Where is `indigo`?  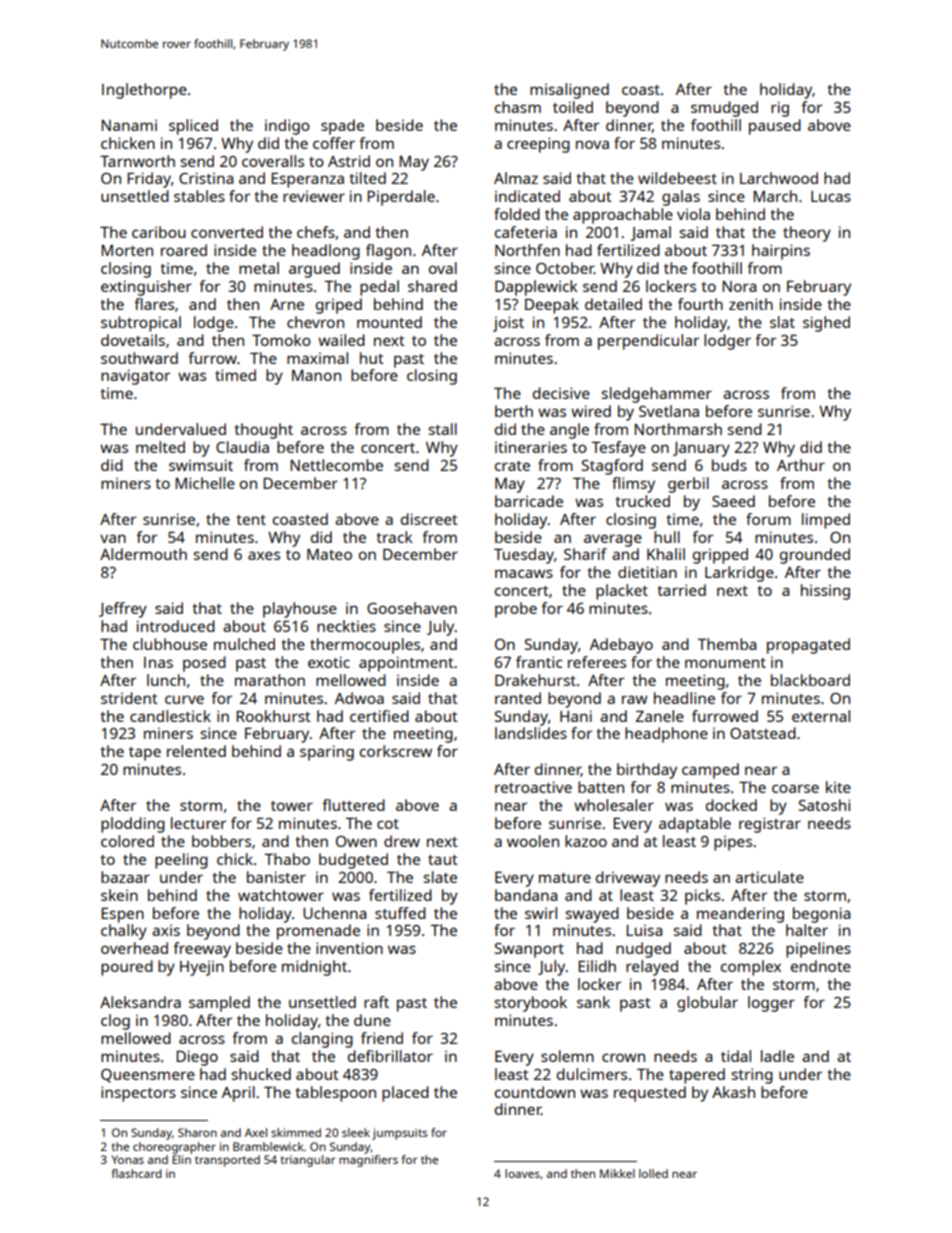
indigo is located at coordinates (287, 127).
